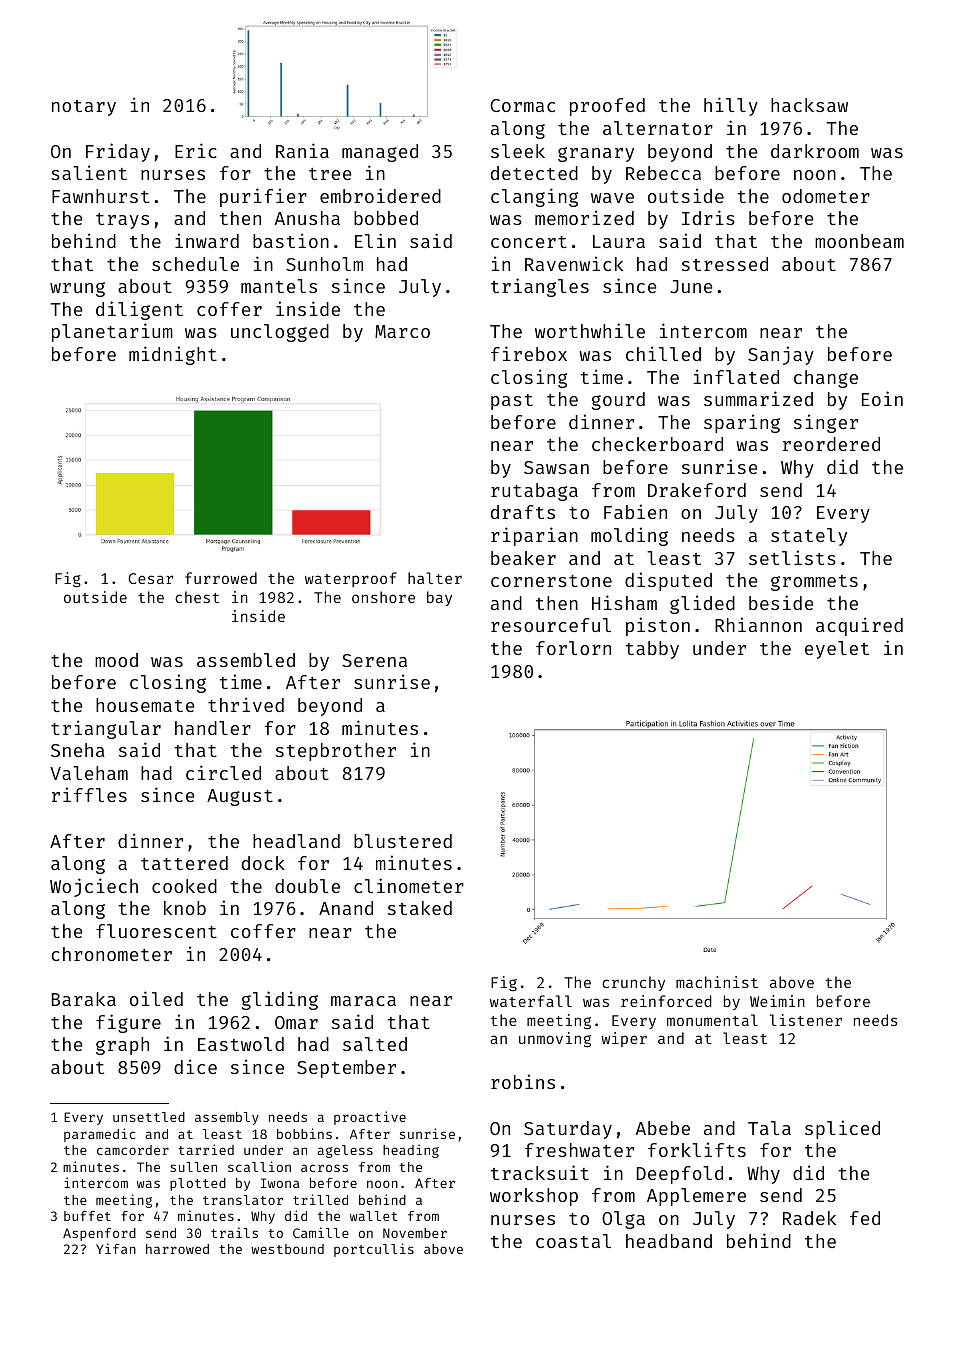  I want to click on midnight, so click(173, 355).
